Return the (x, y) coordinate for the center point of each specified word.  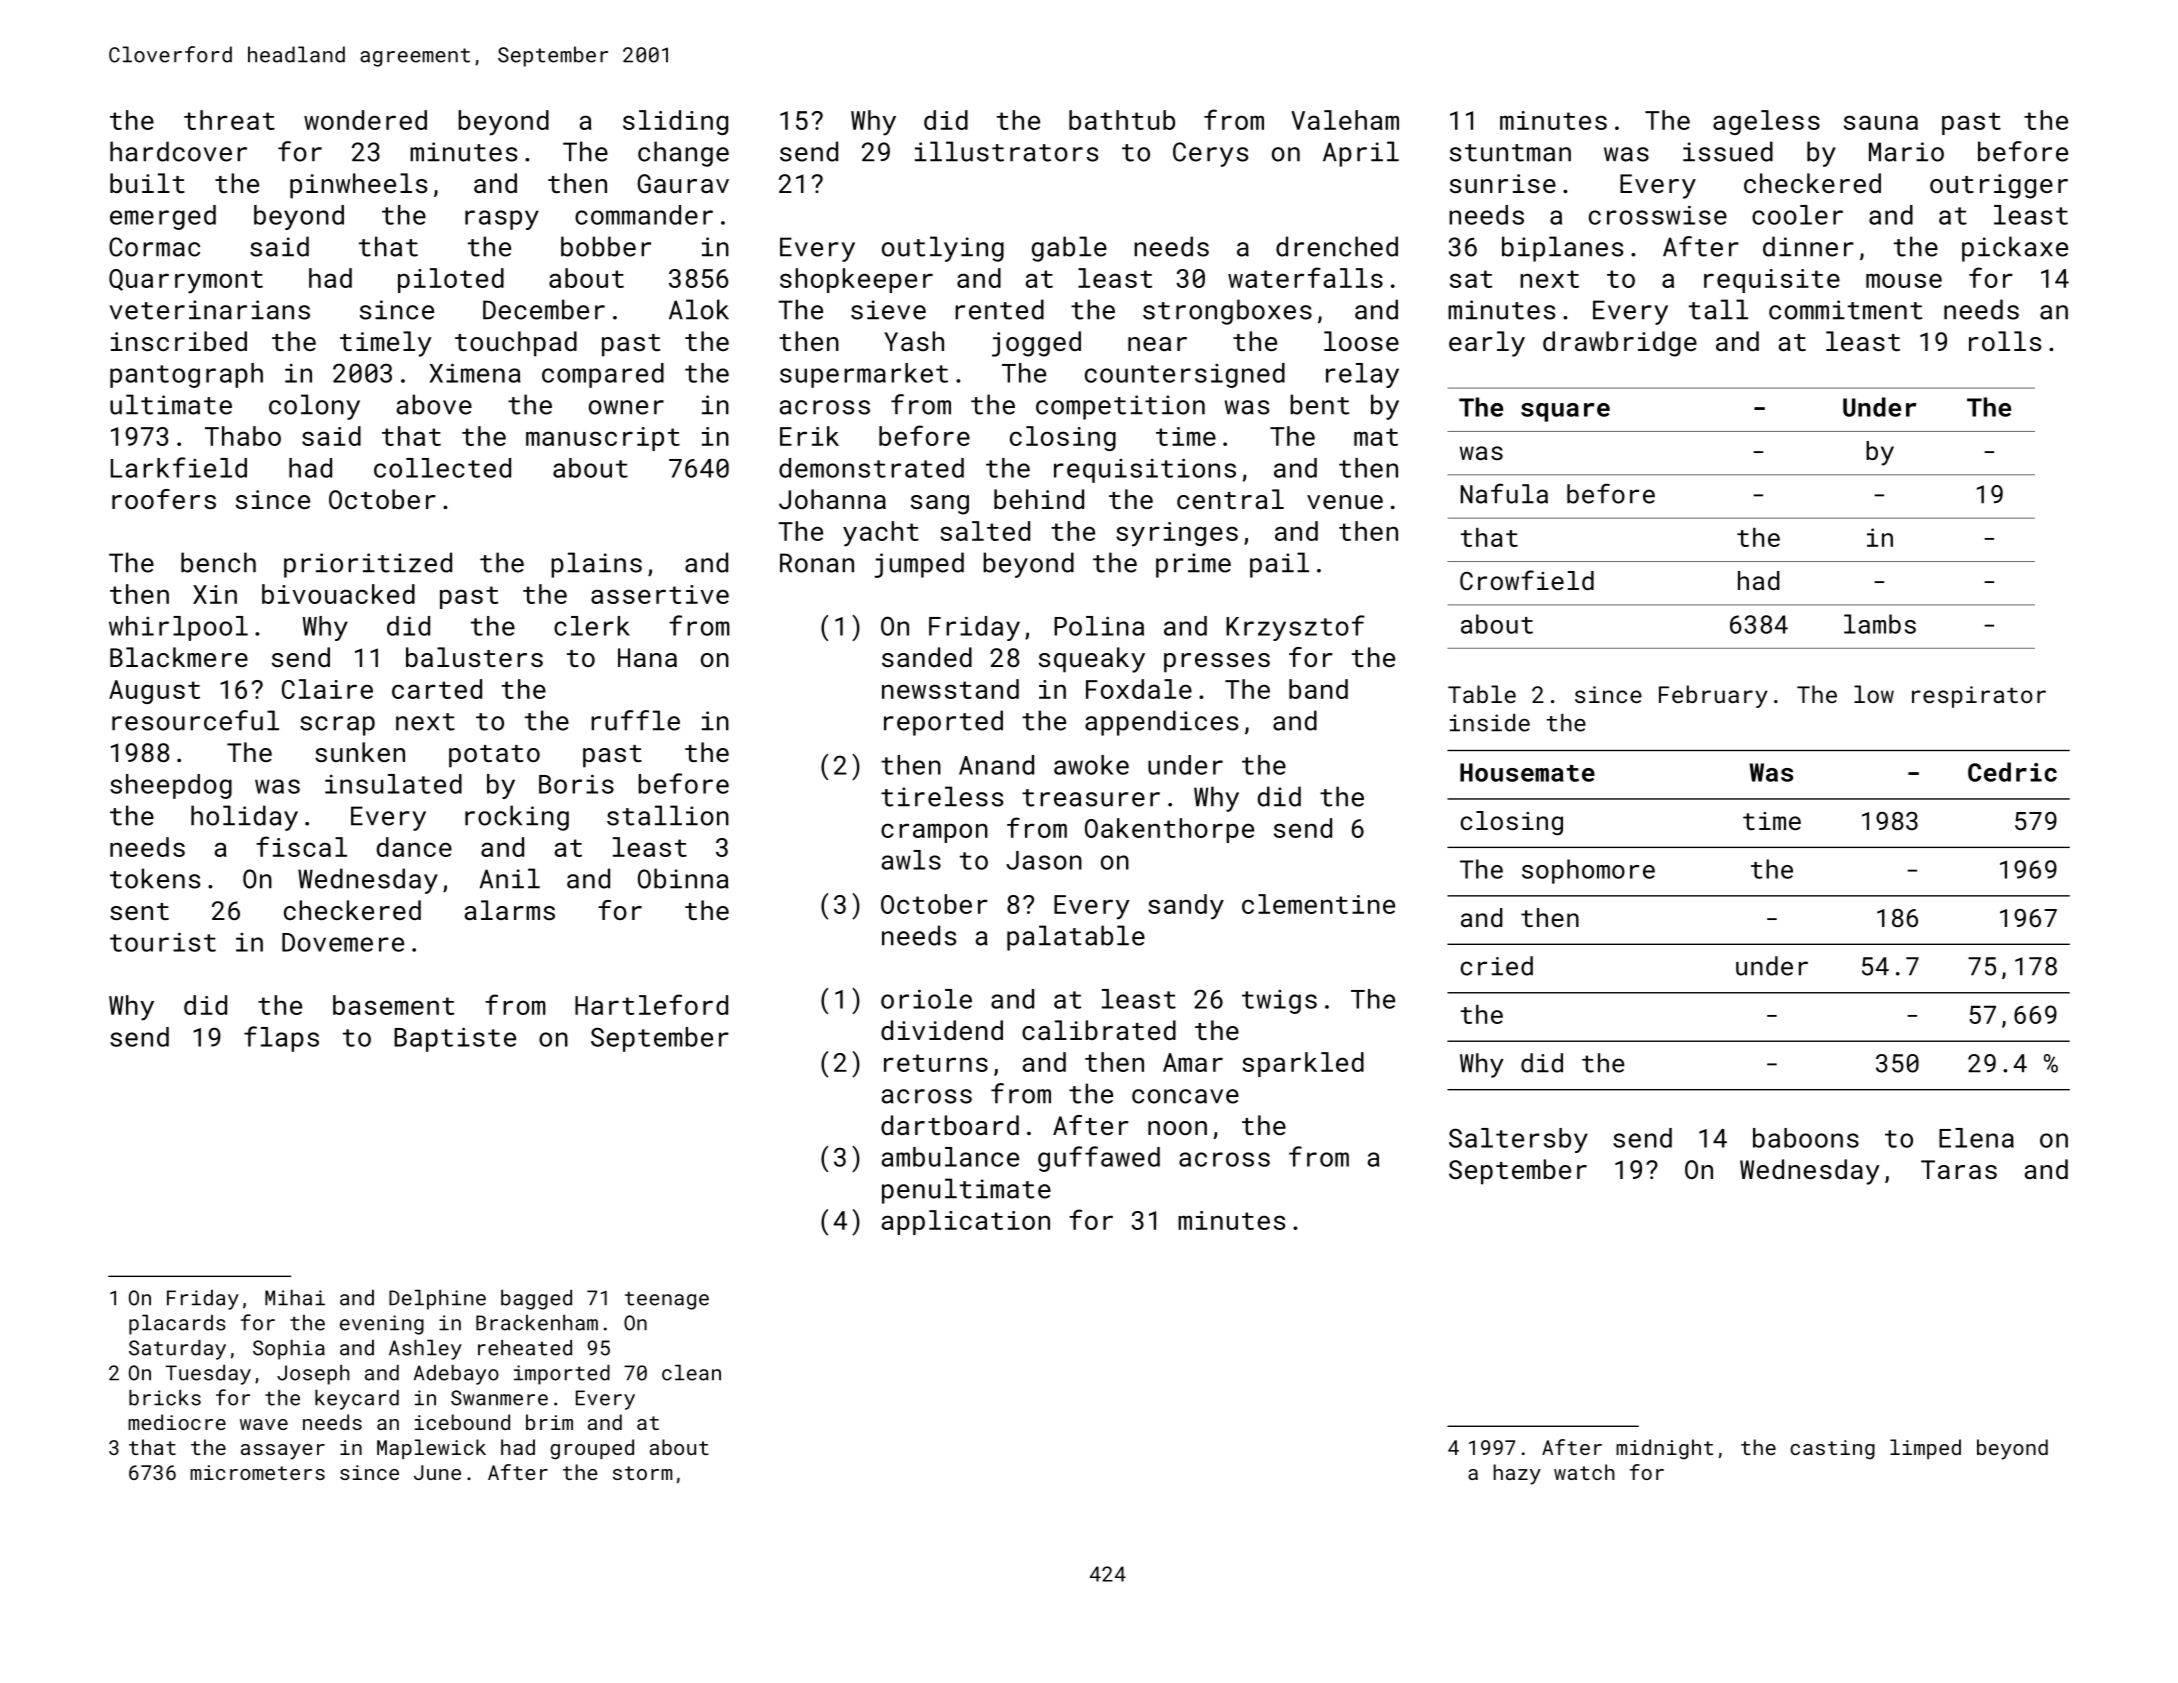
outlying (943, 249)
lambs (1880, 624)
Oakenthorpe (1169, 830)
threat (229, 120)
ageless (1766, 122)
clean (691, 1373)
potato (494, 756)
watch (1584, 1472)
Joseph (313, 1375)
